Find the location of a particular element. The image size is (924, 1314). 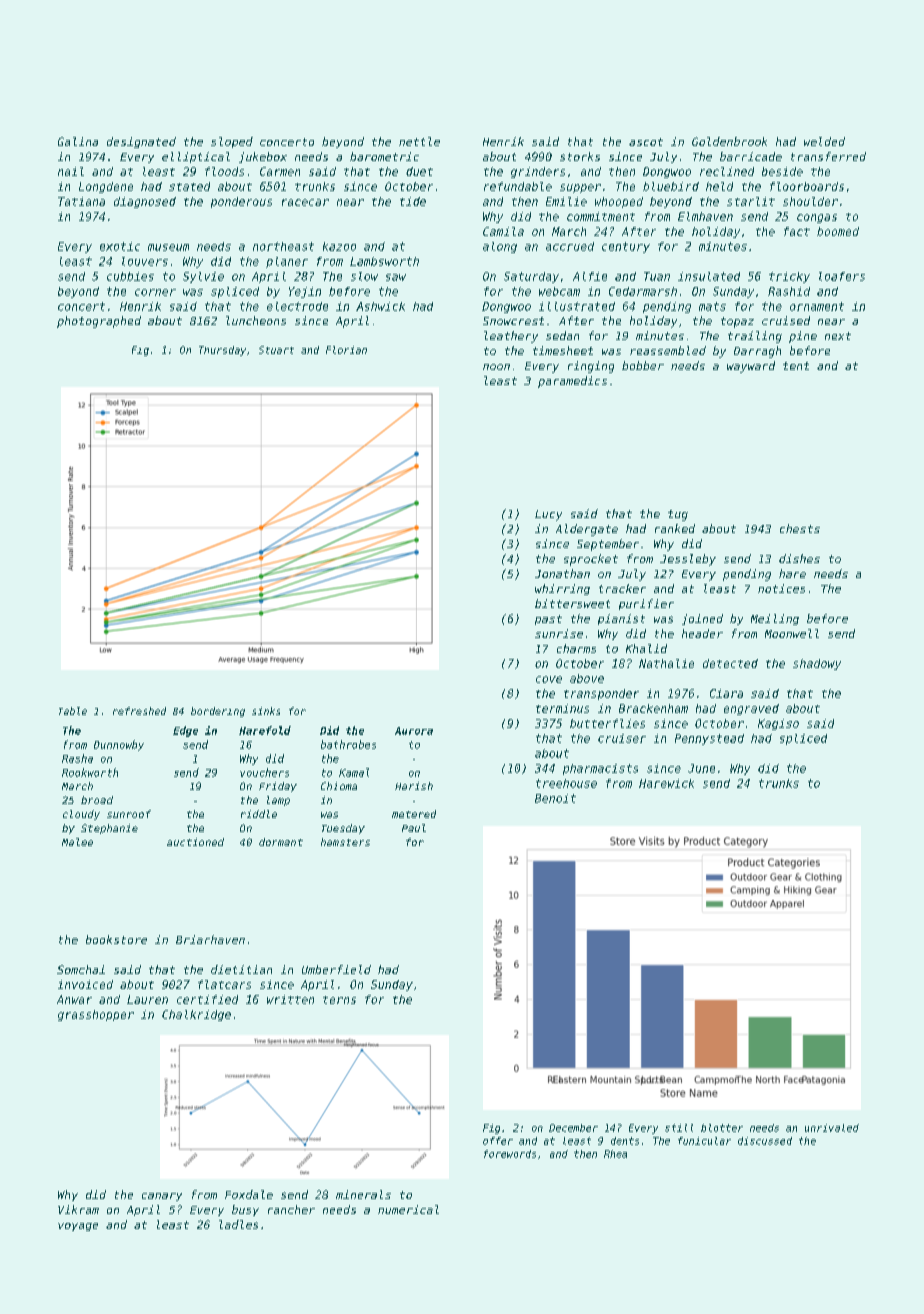

bordering is located at coordinates (218, 712).
